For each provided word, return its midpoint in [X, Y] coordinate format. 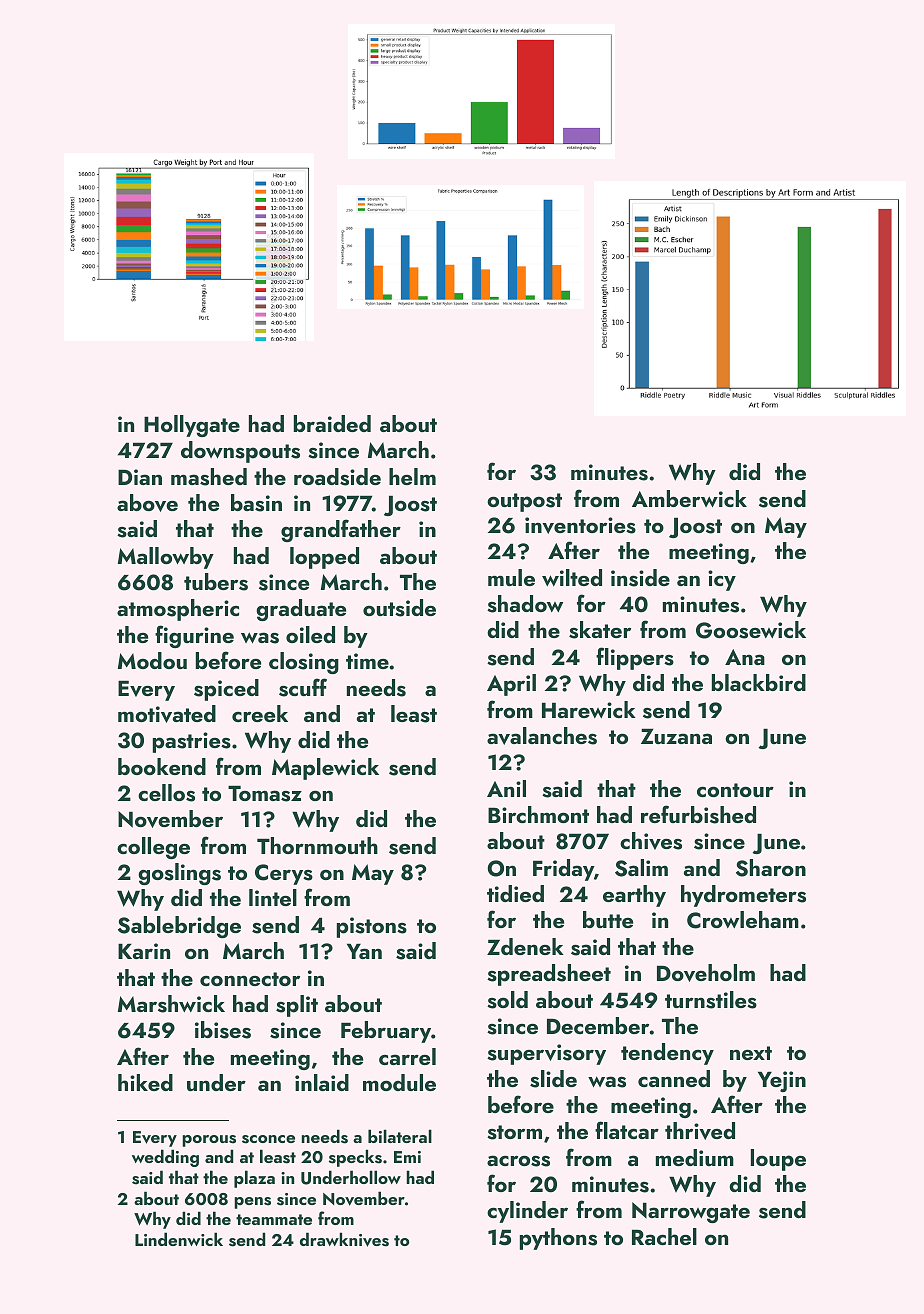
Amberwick [689, 498]
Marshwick [171, 1004]
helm [412, 476]
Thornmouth [317, 845]
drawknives [344, 1239]
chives [651, 841]
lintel [273, 897]
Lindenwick [179, 1239]
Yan [364, 951]
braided [332, 423]
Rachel [664, 1236]
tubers [216, 582]
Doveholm [706, 973]
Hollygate [192, 426]
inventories [580, 525]
